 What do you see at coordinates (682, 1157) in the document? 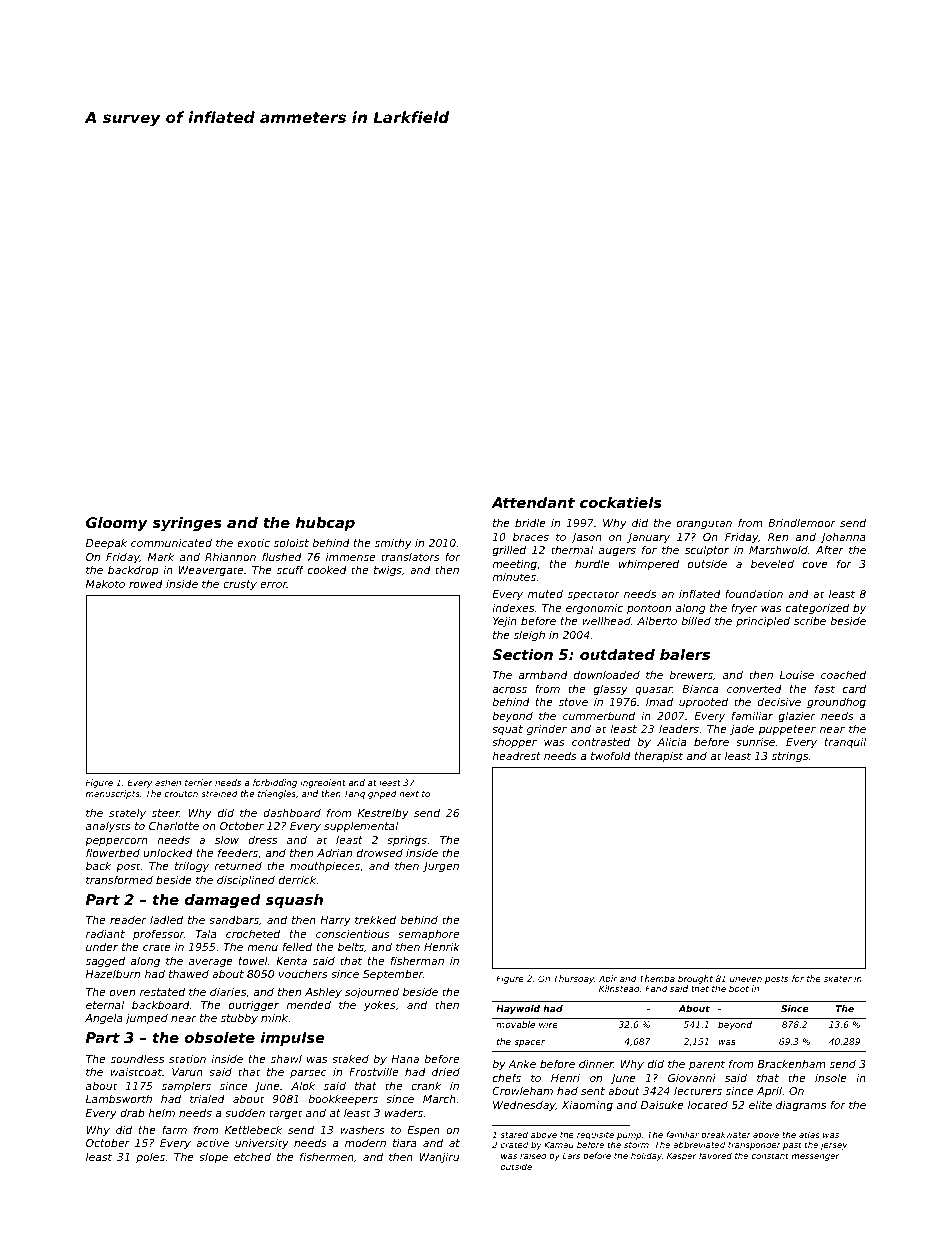
I see `Kasper` at bounding box center [682, 1157].
